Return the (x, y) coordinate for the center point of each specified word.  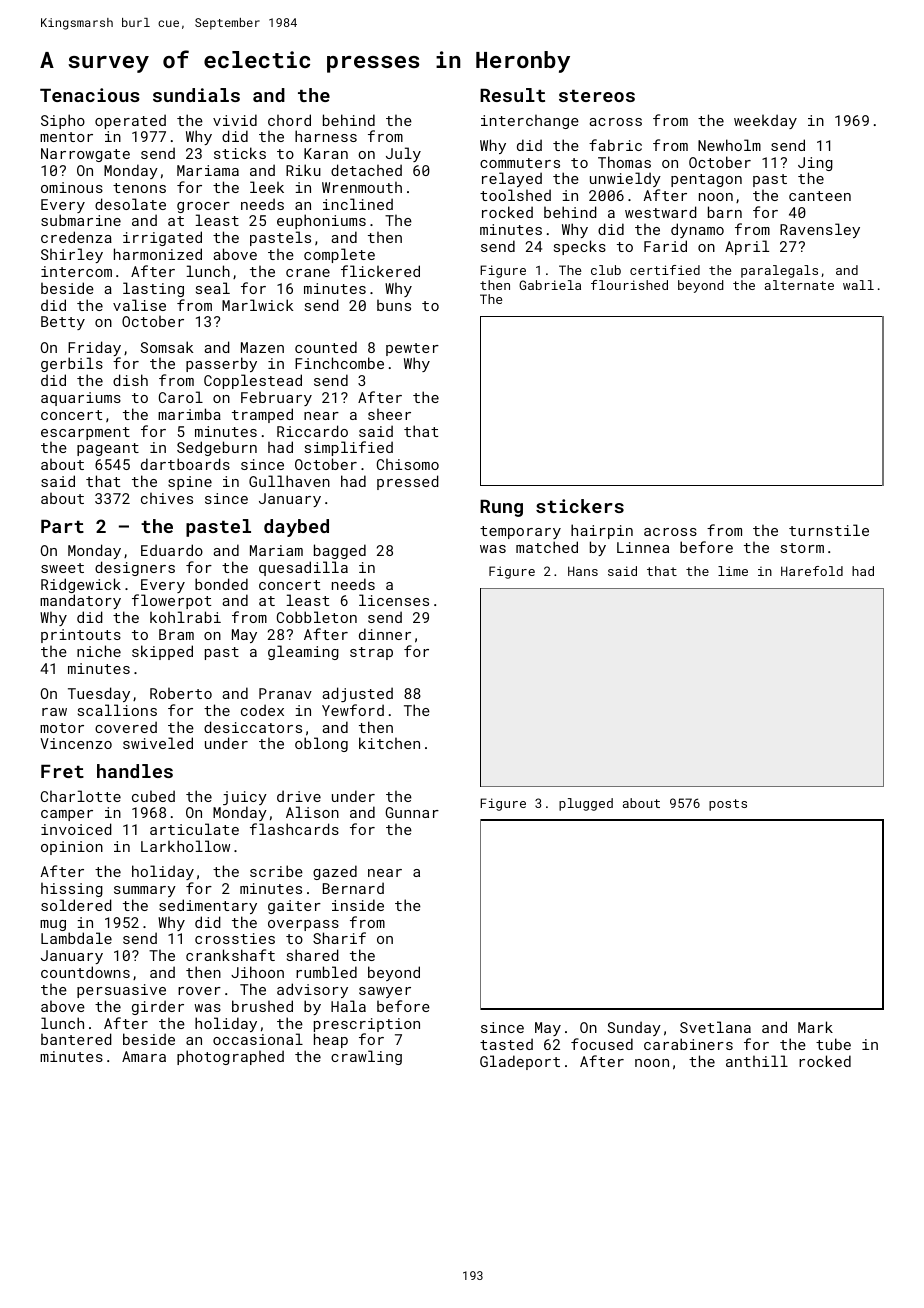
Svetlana (715, 1027)
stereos (597, 96)
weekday (765, 121)
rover (199, 991)
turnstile (829, 530)
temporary (520, 532)
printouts (81, 636)
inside (358, 905)
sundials (196, 95)
